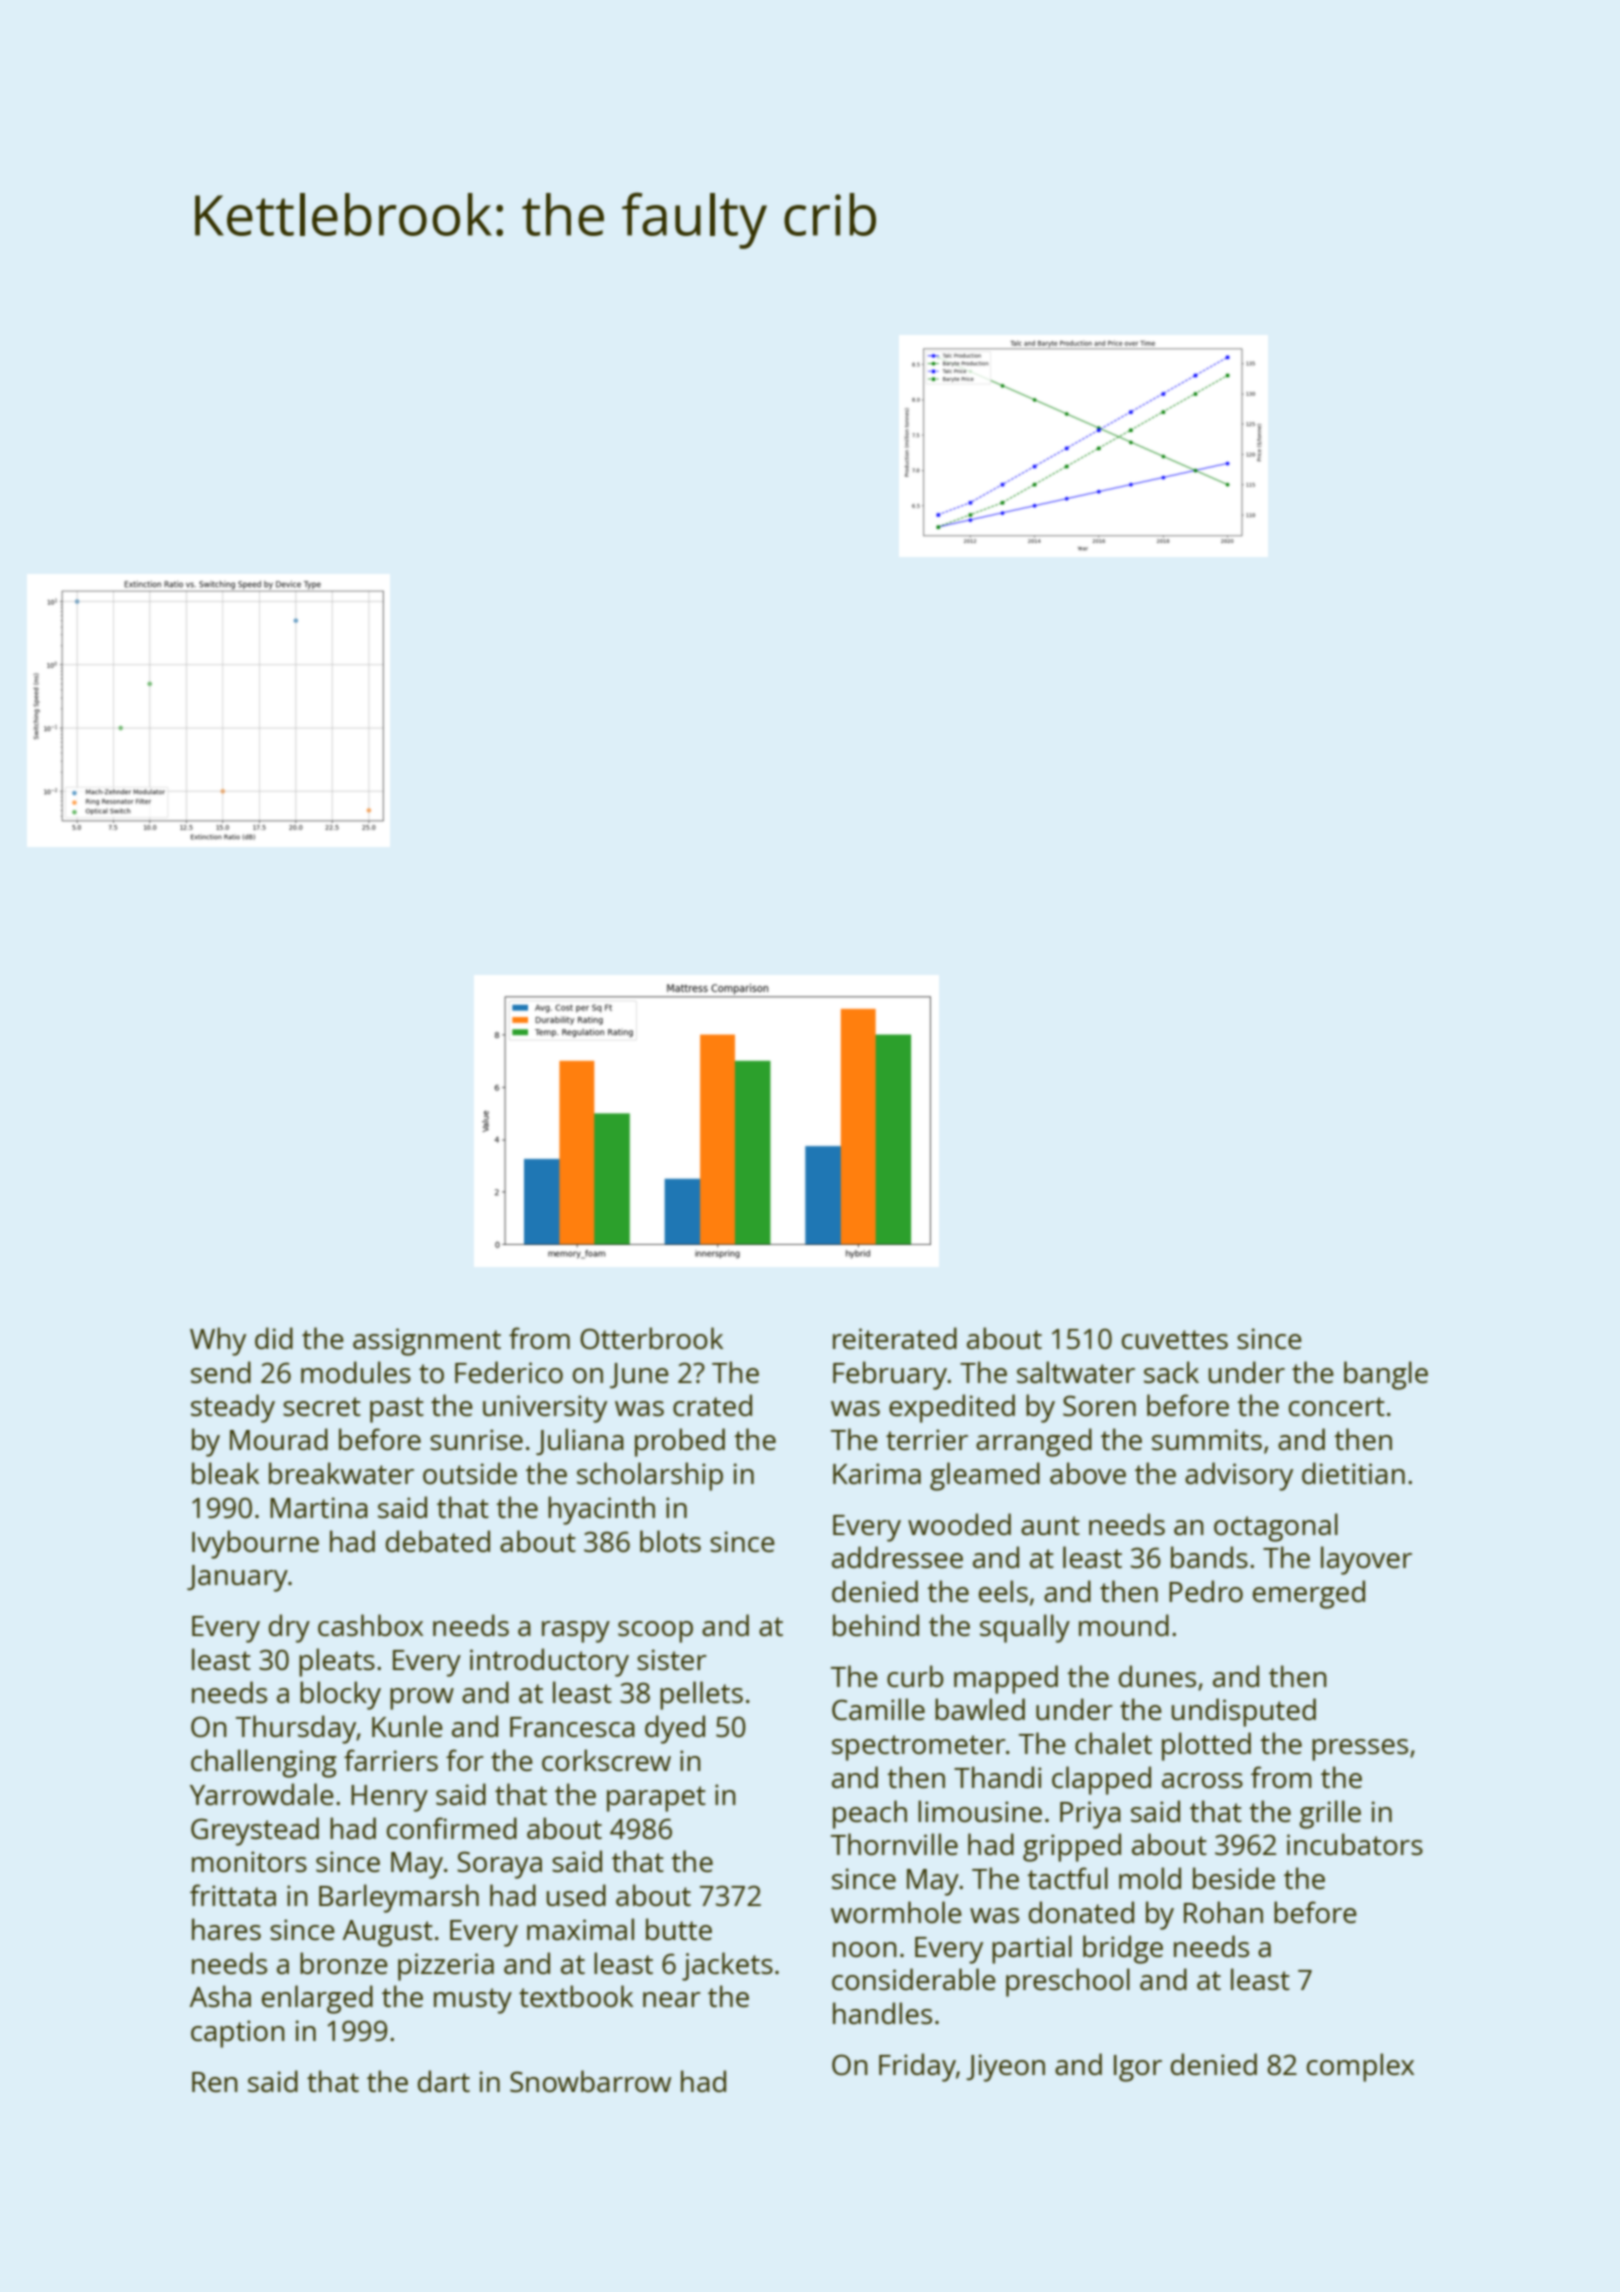 The width and height of the document is (1620, 2292). I want to click on reiterated, so click(895, 1338).
